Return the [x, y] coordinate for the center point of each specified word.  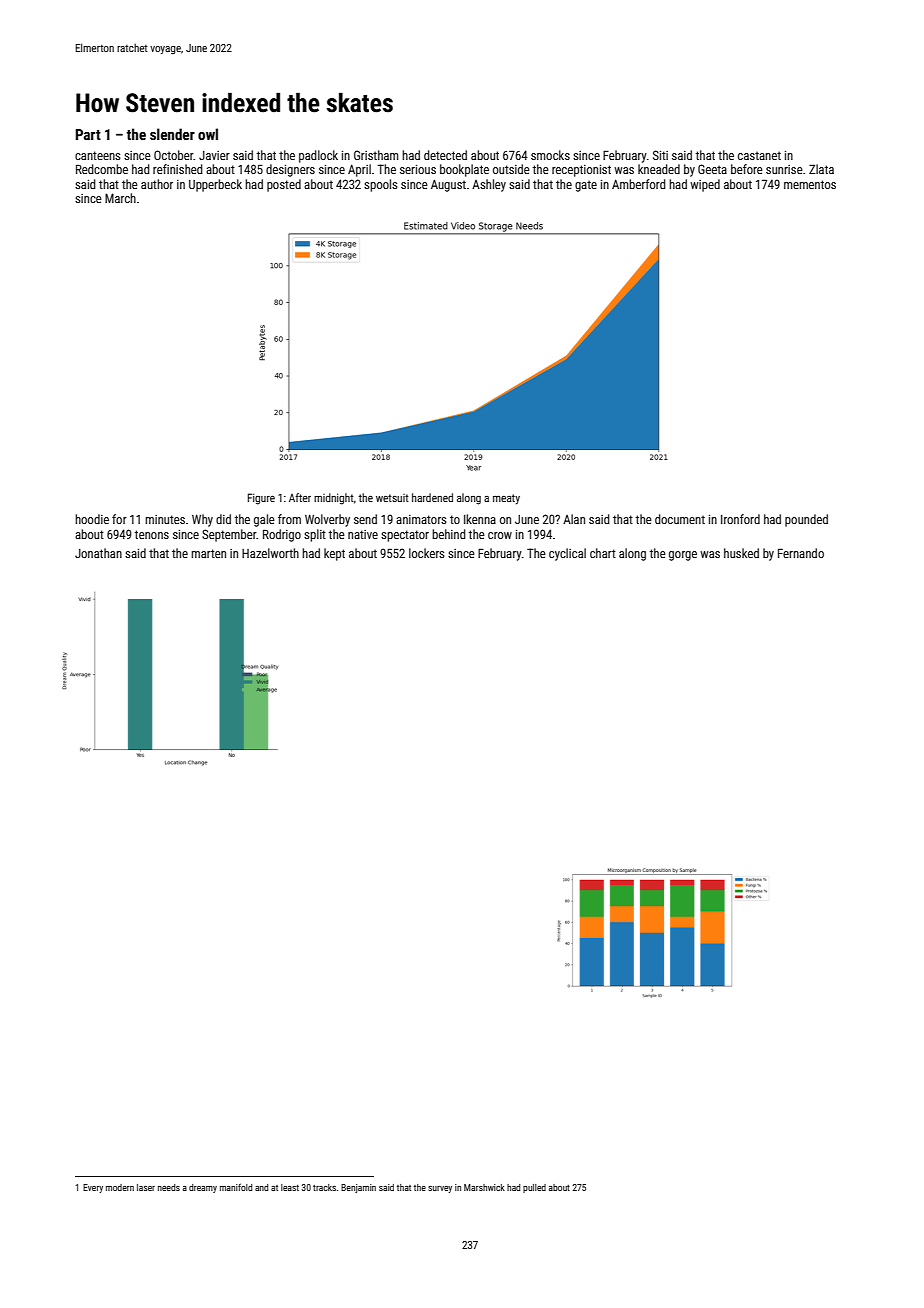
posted [284, 185]
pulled [534, 1188]
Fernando [801, 553]
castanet [759, 155]
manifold [236, 1187]
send [365, 519]
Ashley [489, 185]
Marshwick [484, 1187]
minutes [165, 519]
